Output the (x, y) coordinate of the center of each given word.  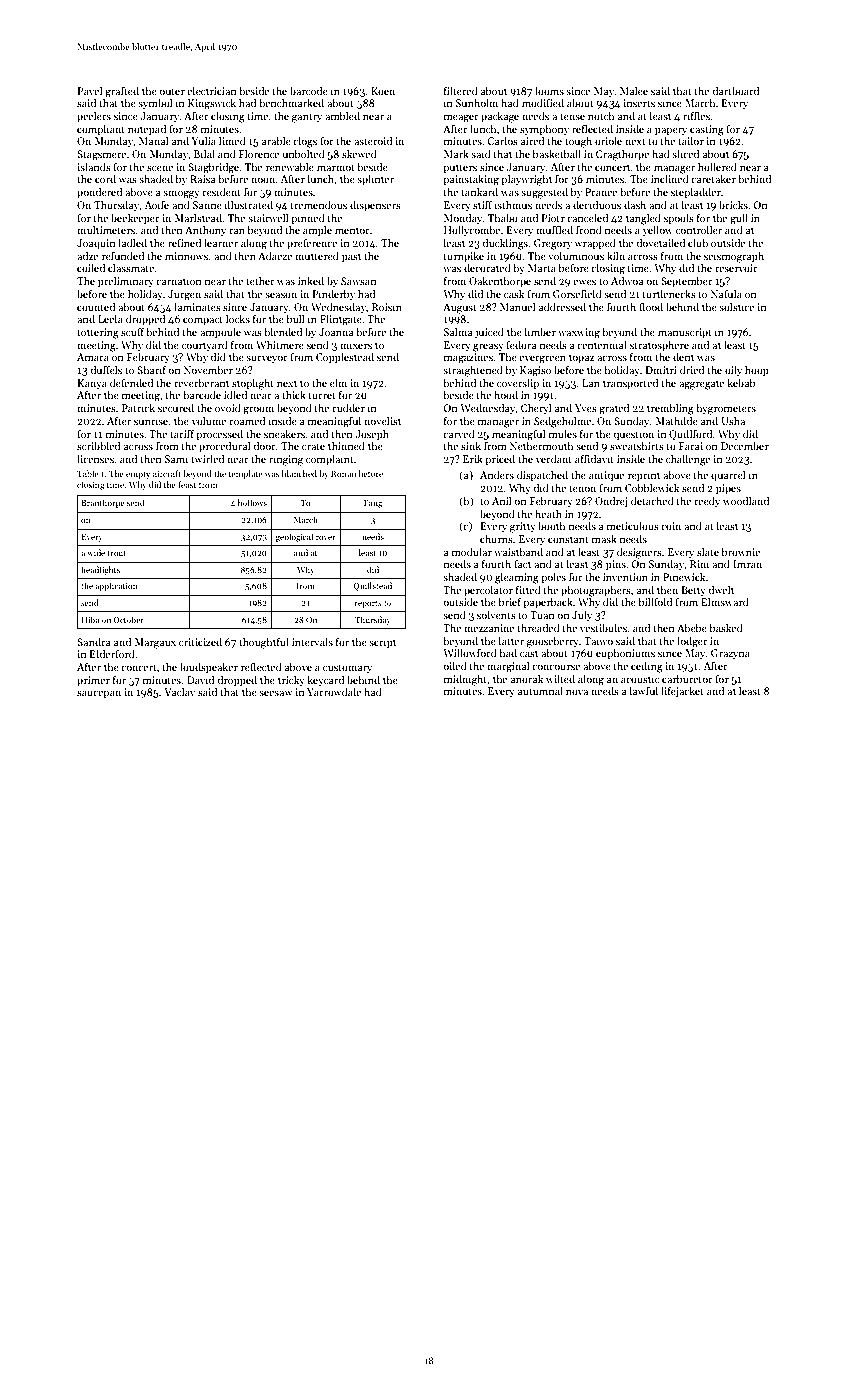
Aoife (156, 205)
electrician (212, 90)
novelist (382, 420)
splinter (375, 180)
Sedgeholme (562, 422)
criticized (200, 641)
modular (472, 551)
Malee (634, 90)
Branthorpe (103, 503)
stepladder (696, 192)
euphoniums (625, 653)
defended (131, 382)
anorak (527, 678)
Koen (383, 91)
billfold (655, 601)
